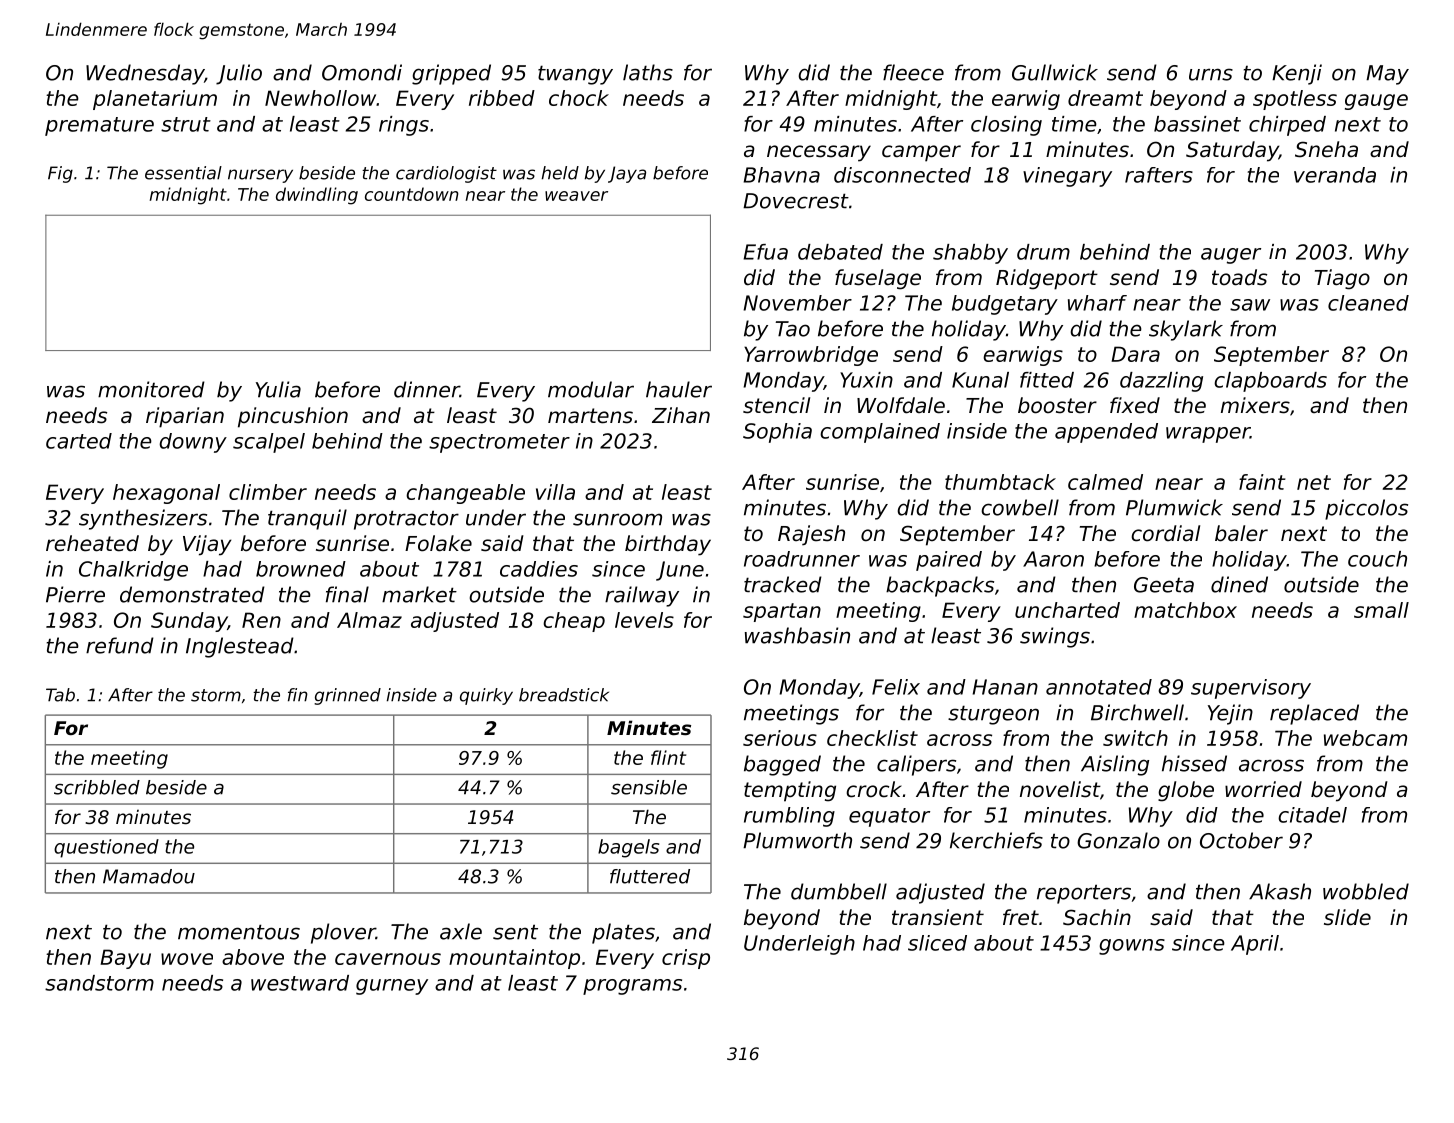  What do you see at coordinates (300, 983) in the screenshot?
I see `westward` at bounding box center [300, 983].
